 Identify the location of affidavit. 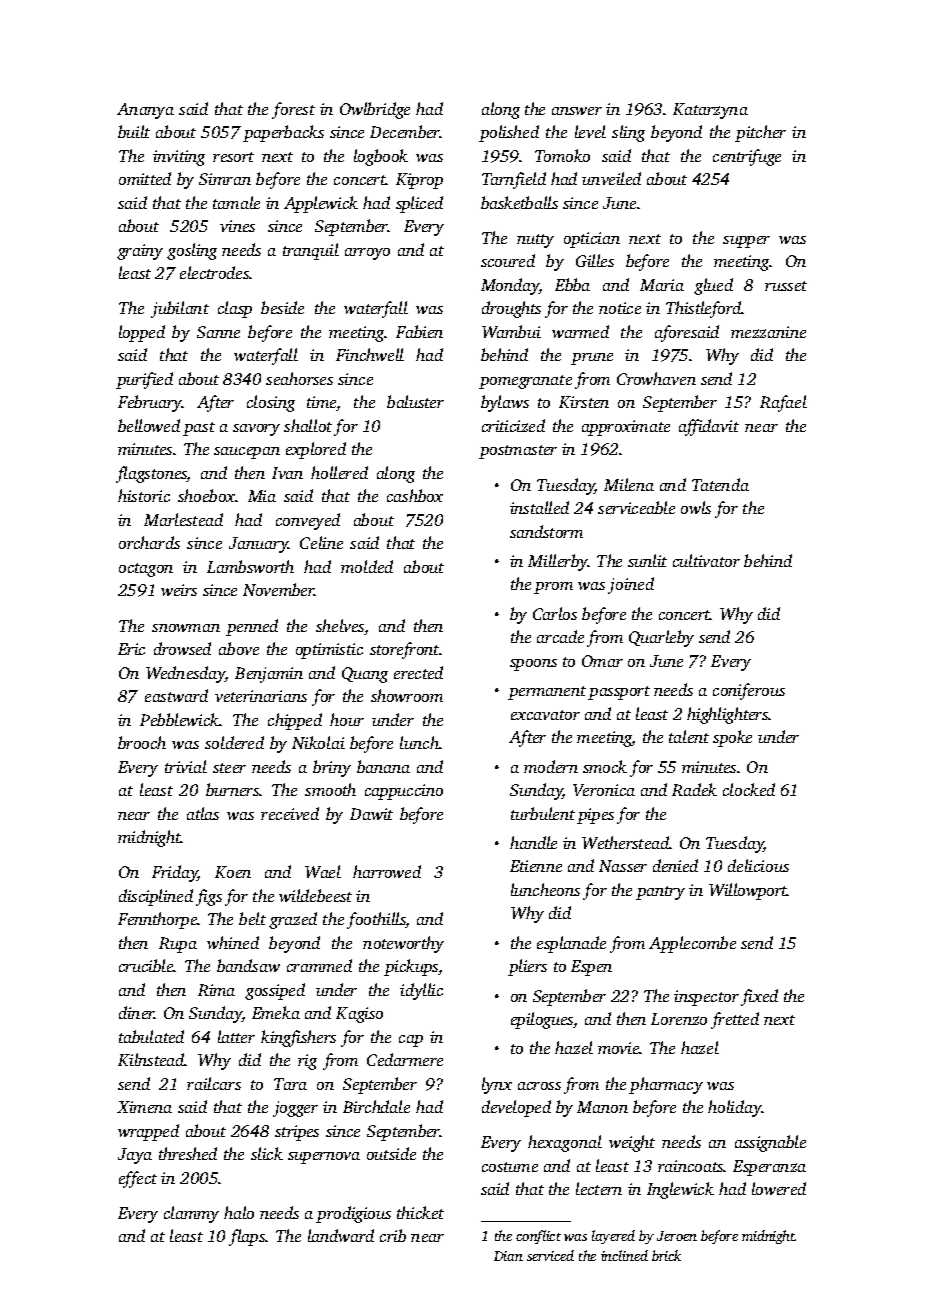
(709, 427).
